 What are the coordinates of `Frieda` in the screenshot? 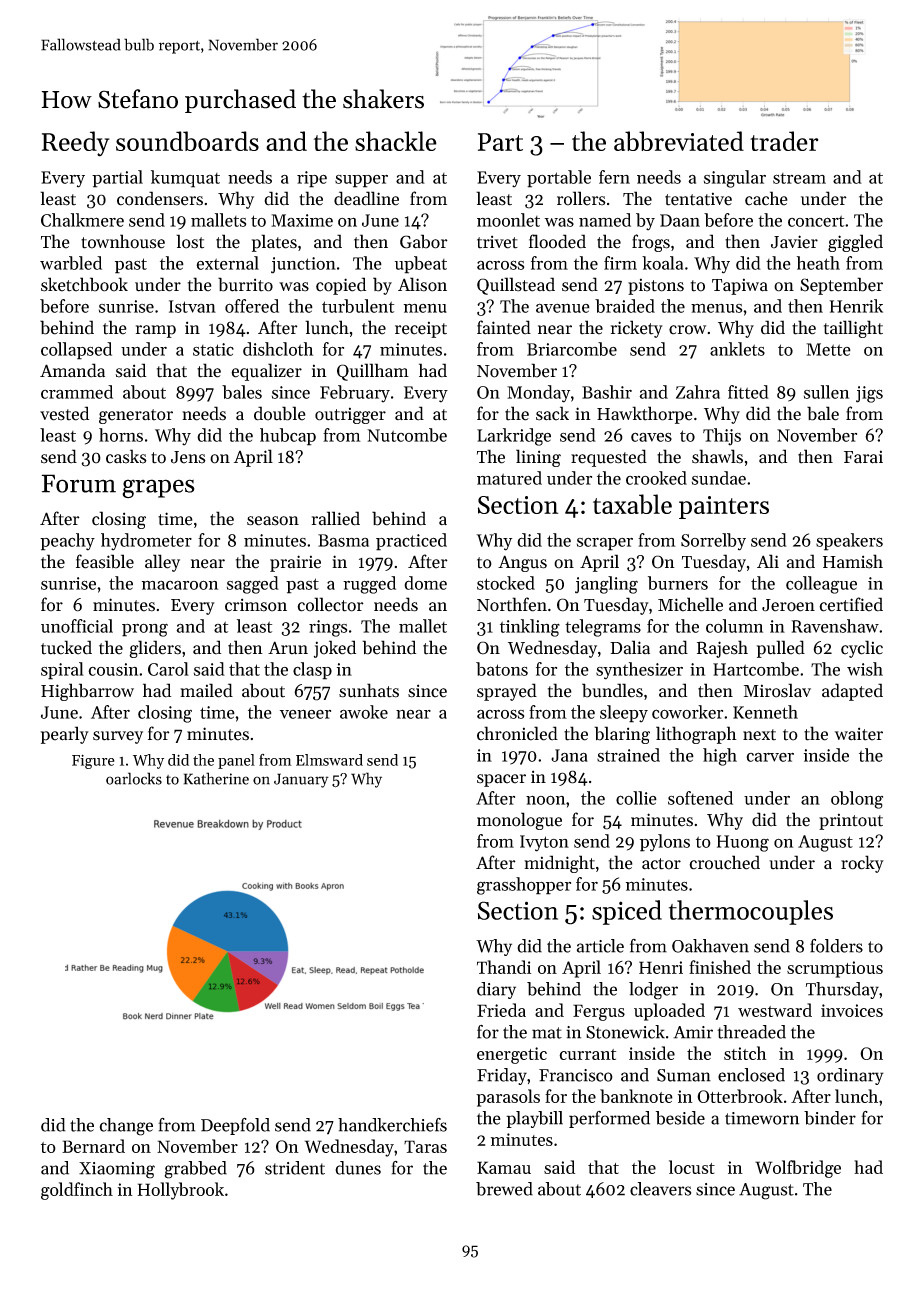 It's located at (501, 1010).
